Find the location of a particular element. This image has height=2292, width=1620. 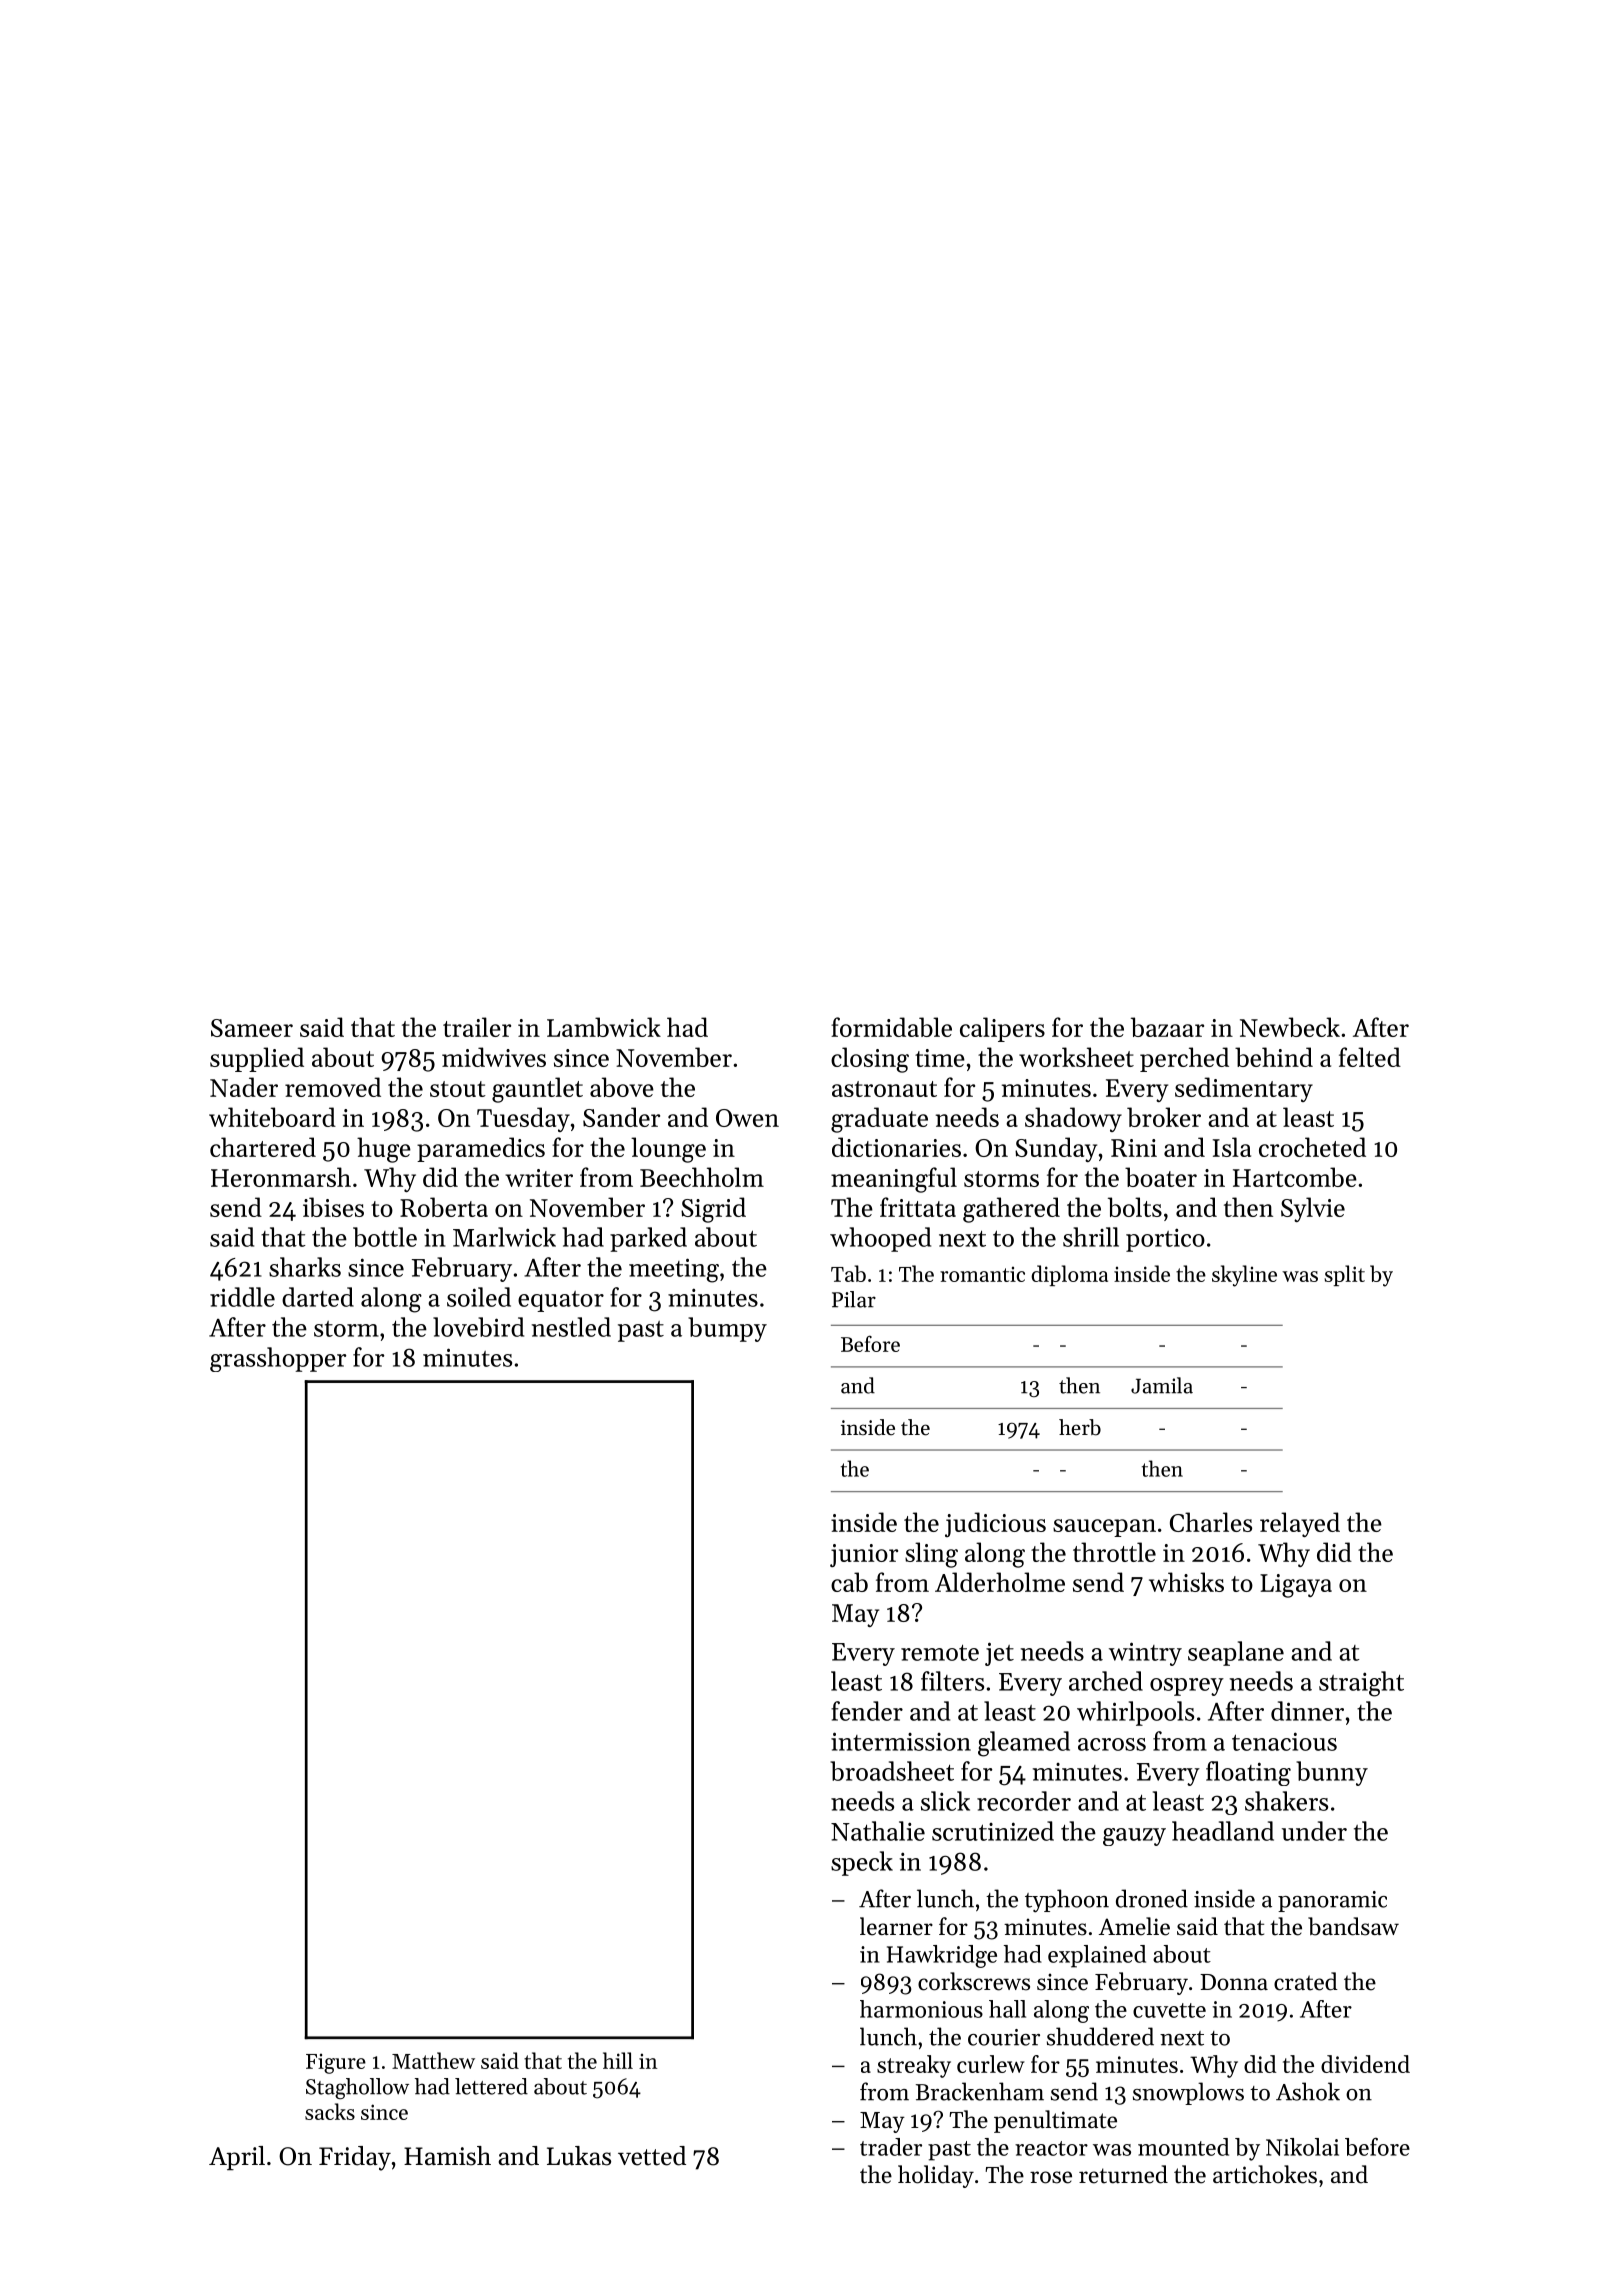

fender is located at coordinates (867, 1711).
